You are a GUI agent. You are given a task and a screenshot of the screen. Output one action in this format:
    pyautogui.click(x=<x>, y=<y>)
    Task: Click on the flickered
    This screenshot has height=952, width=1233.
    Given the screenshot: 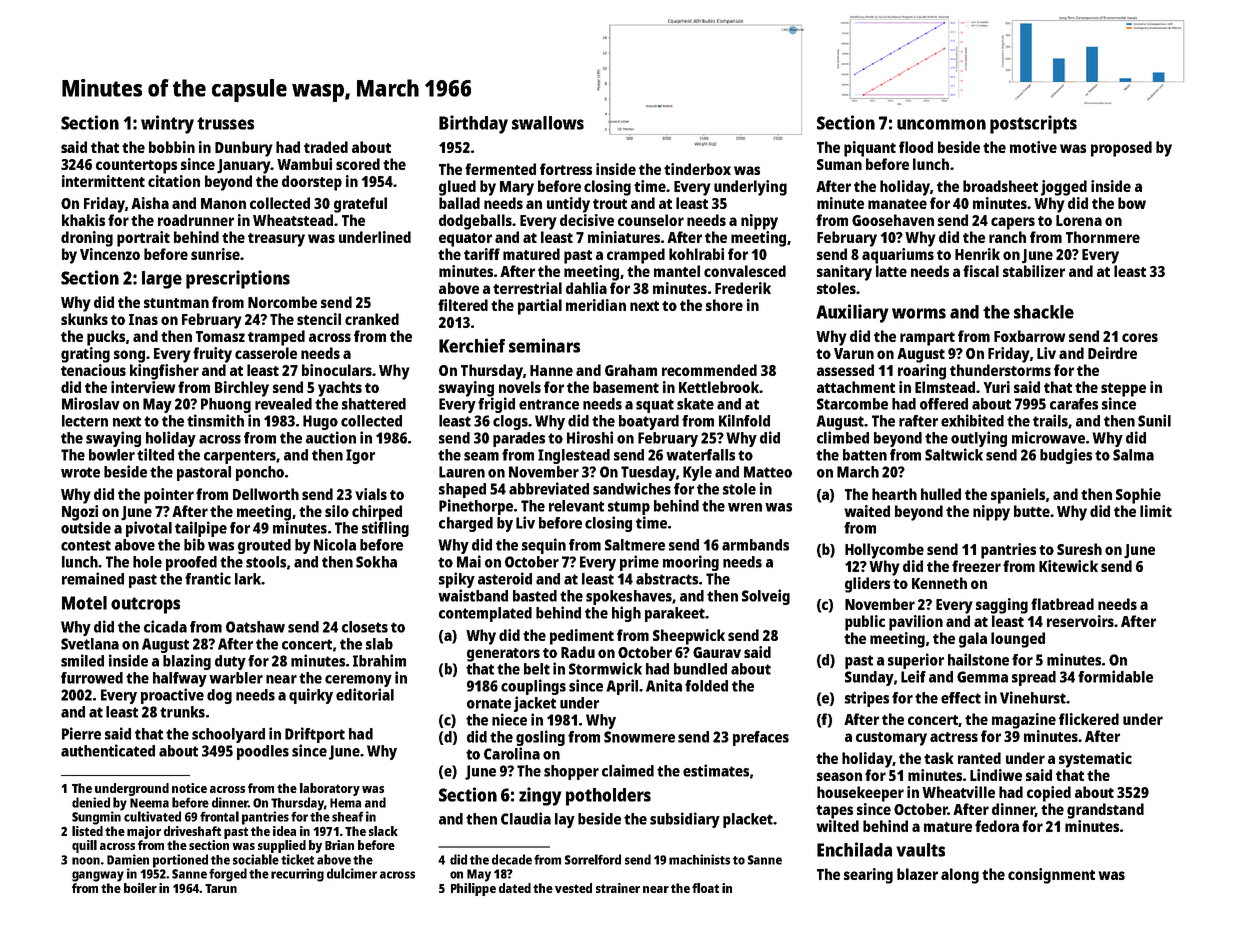 What is the action you would take?
    pyautogui.click(x=1089, y=719)
